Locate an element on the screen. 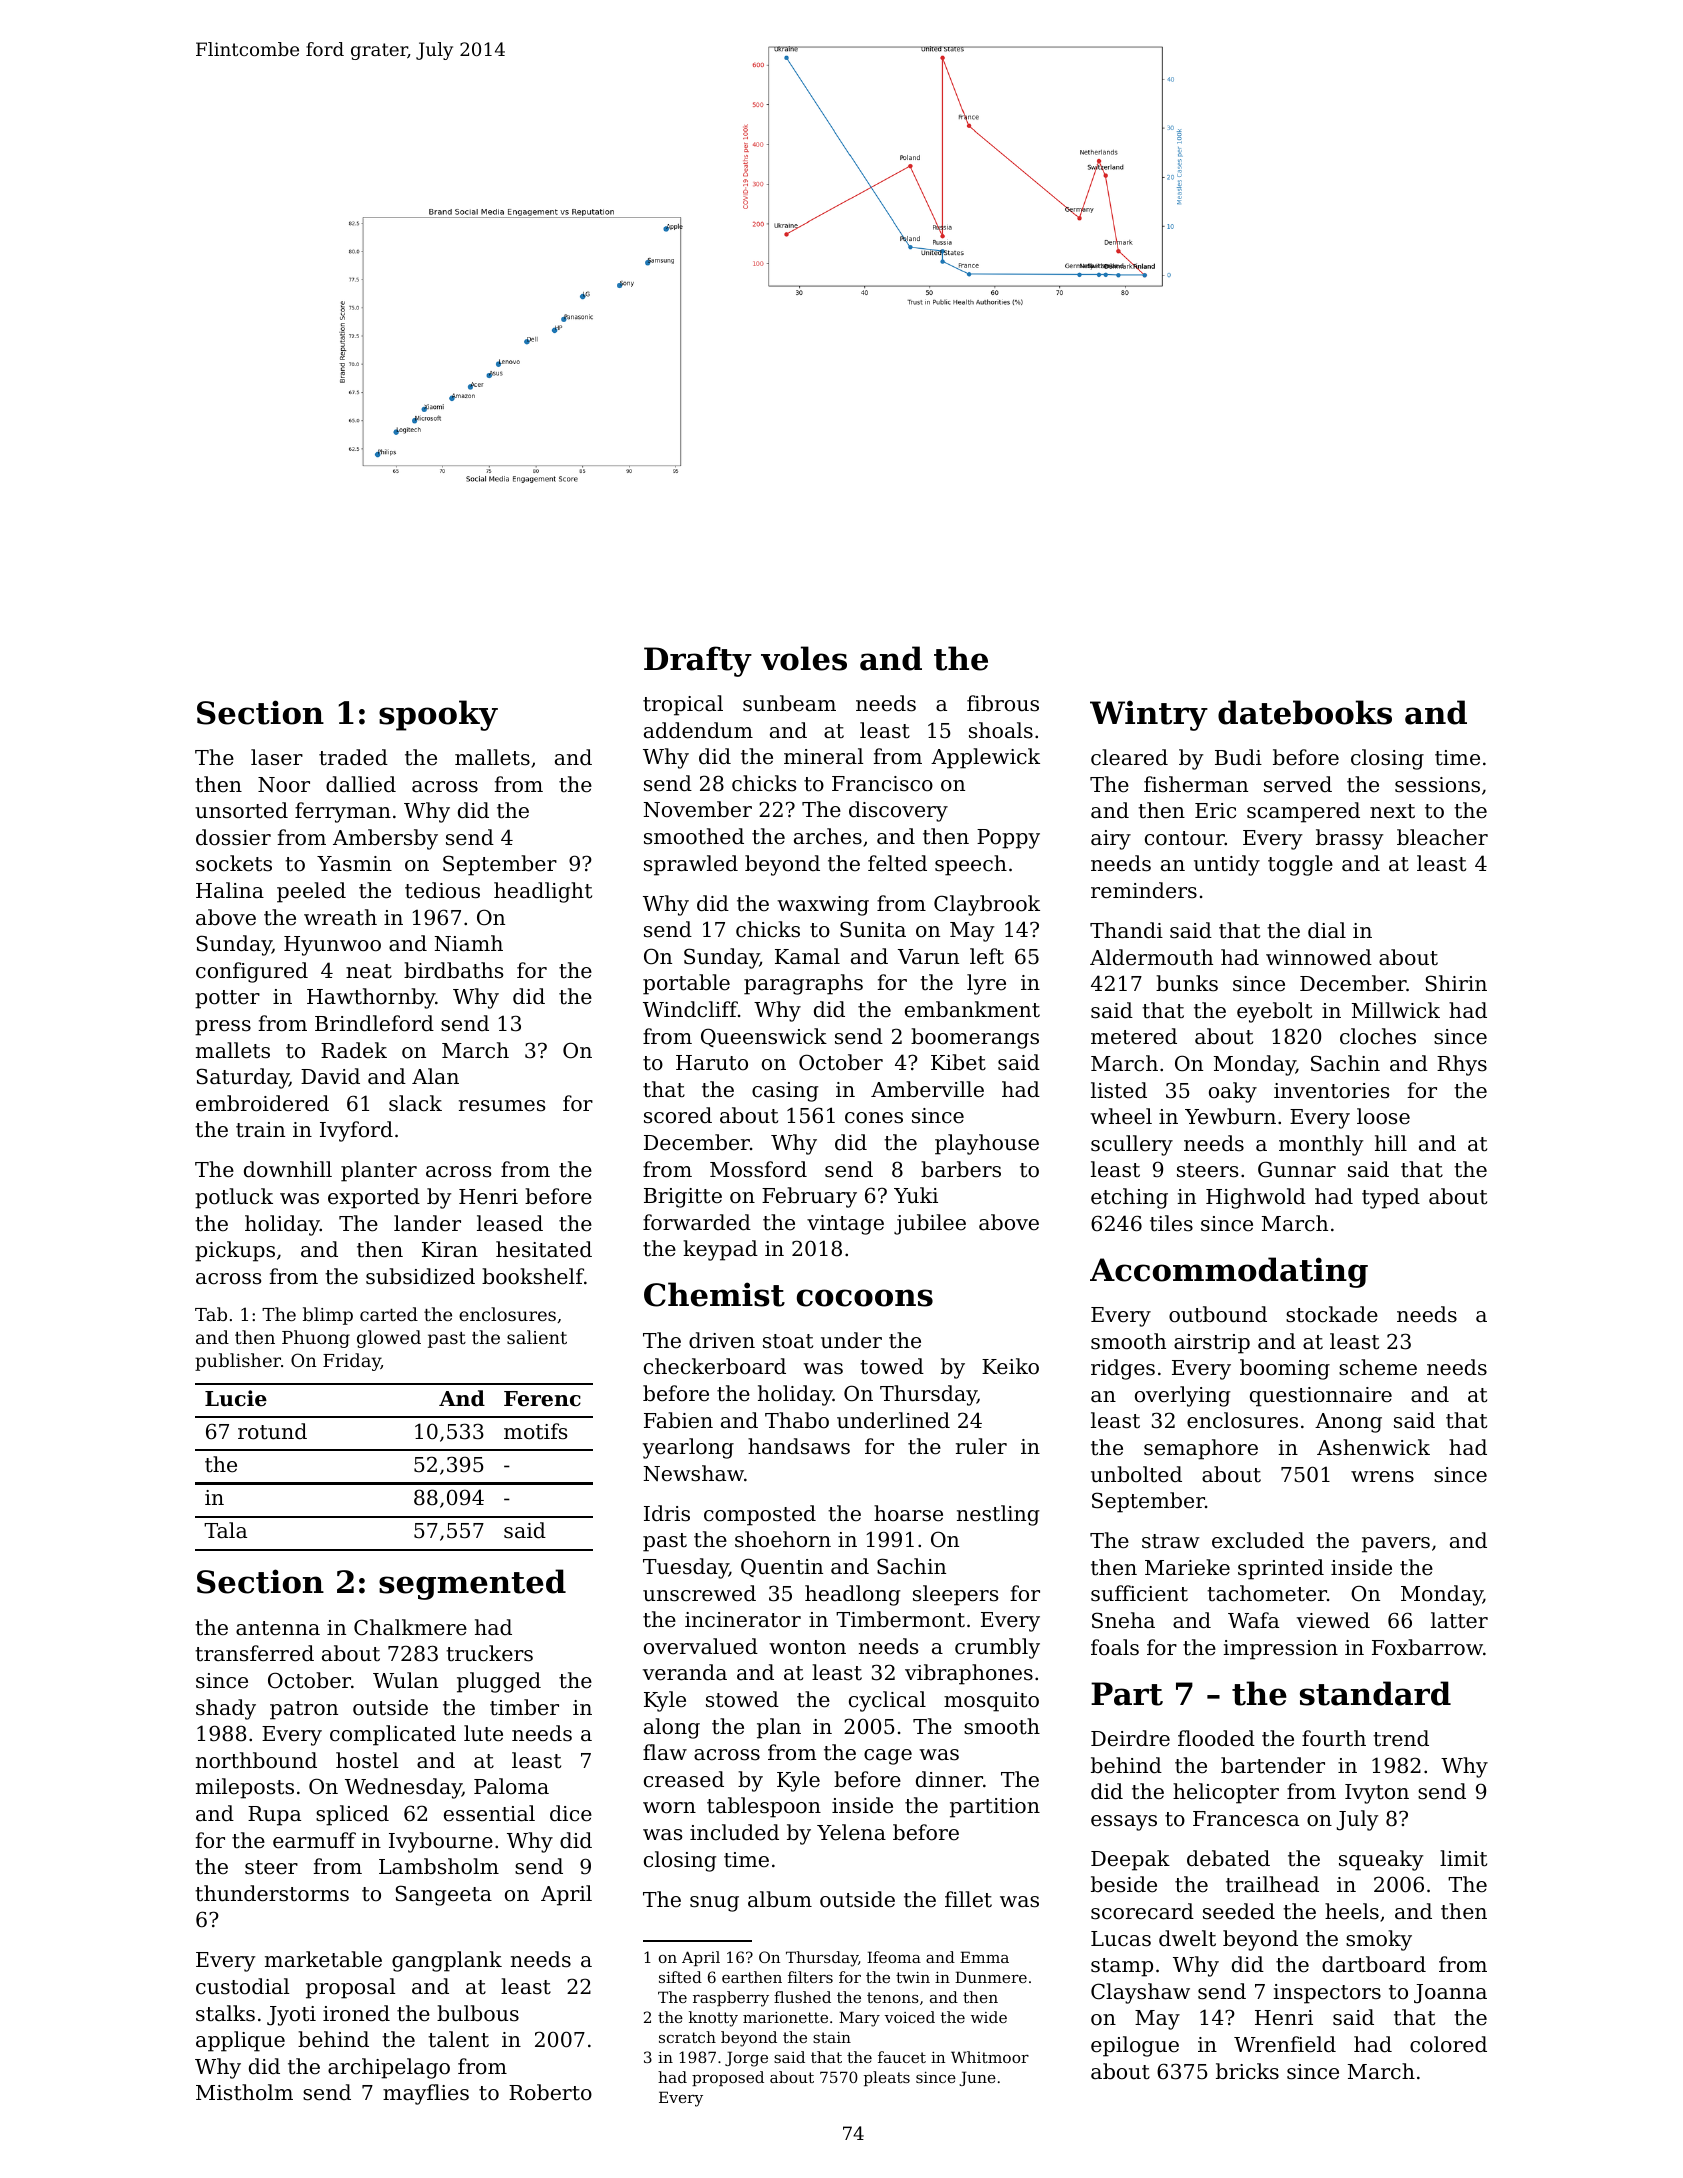 The height and width of the screenshot is (2178, 1683). squeaky is located at coordinates (1381, 1860).
